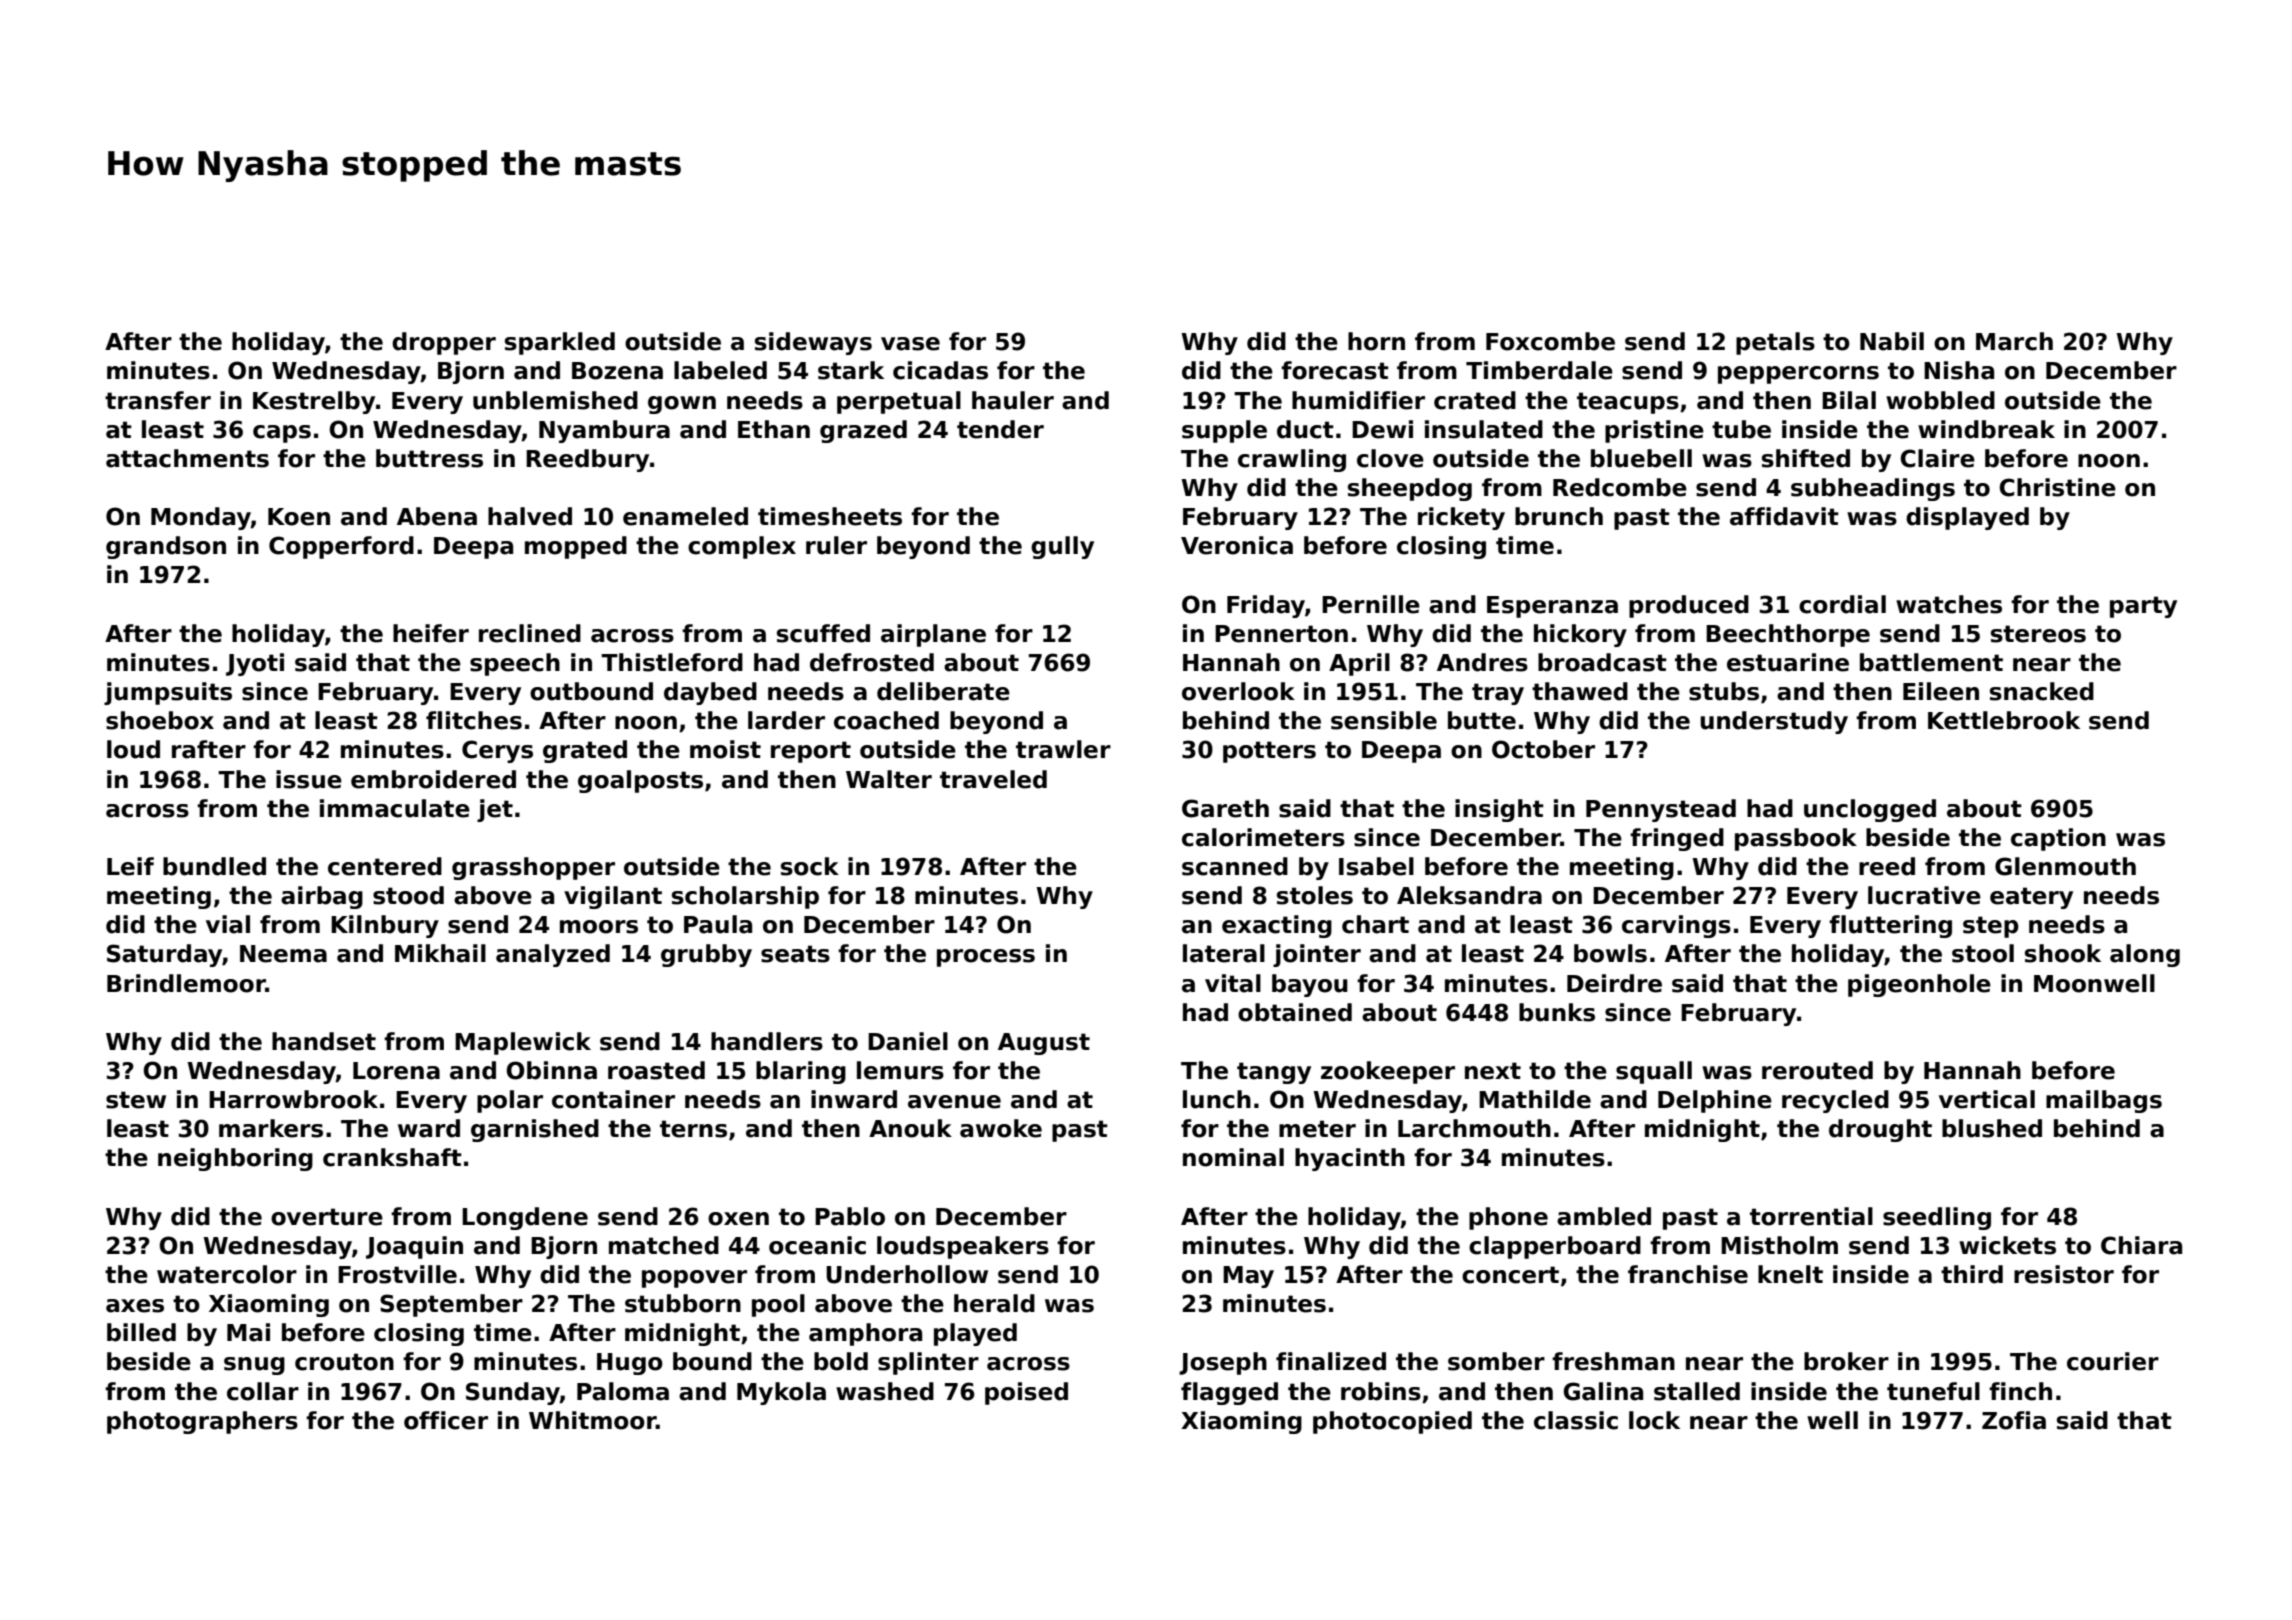 Image resolution: width=2292 pixels, height=1620 pixels. I want to click on teacups, so click(1628, 403).
